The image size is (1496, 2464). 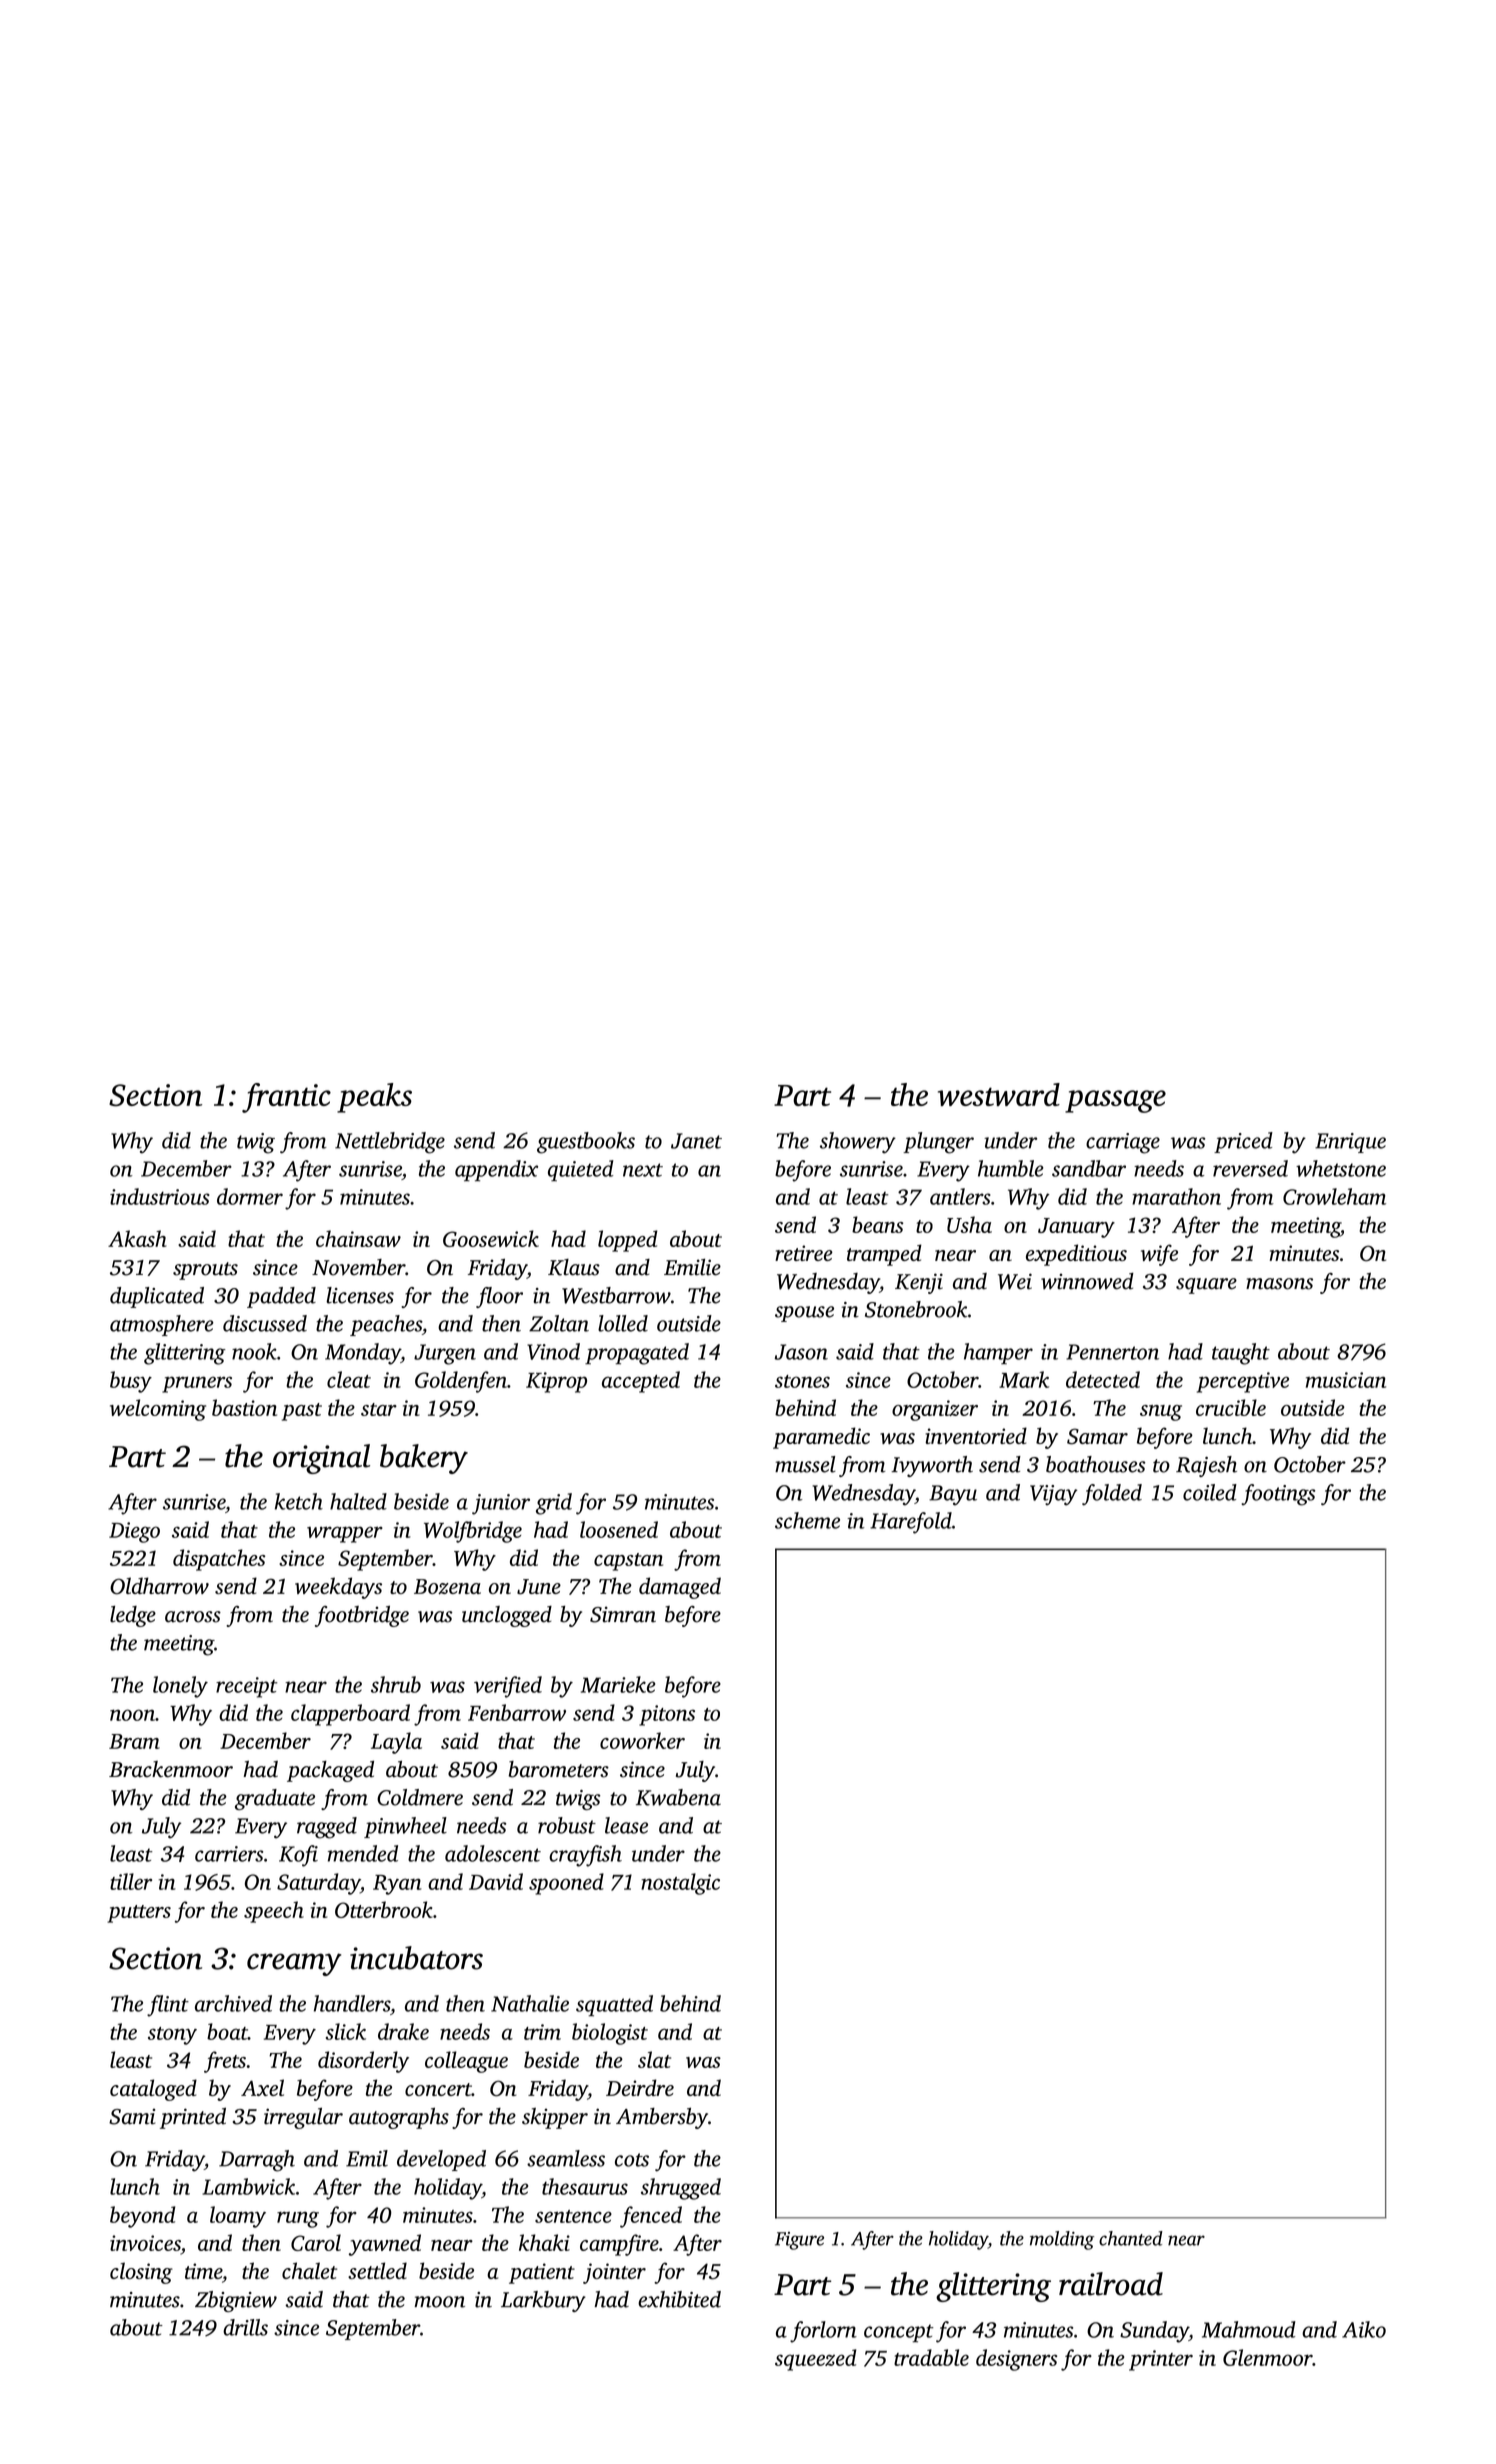 I want to click on drills, so click(x=245, y=2327).
